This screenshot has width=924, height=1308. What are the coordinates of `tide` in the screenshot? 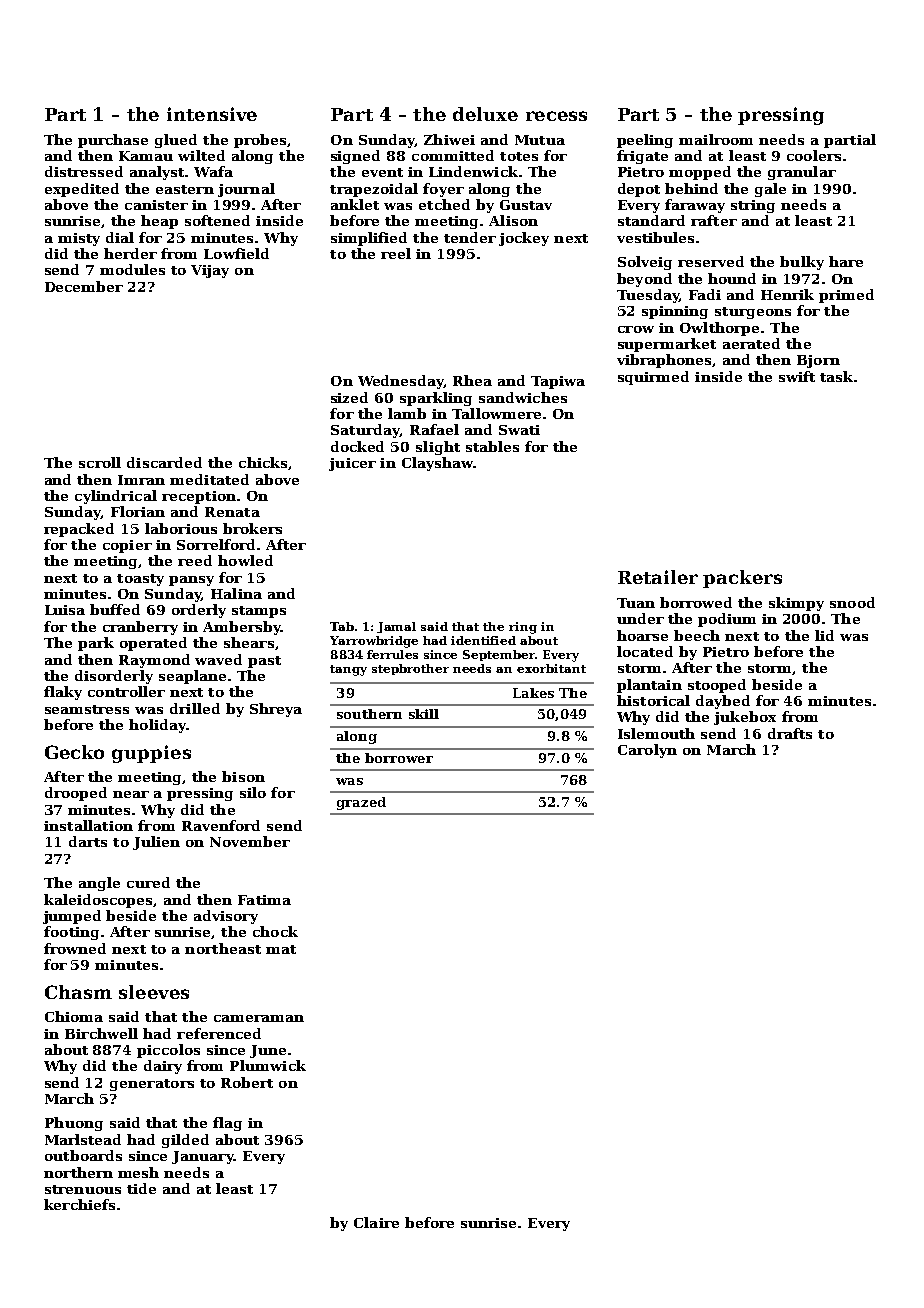 It's located at (141, 1188).
